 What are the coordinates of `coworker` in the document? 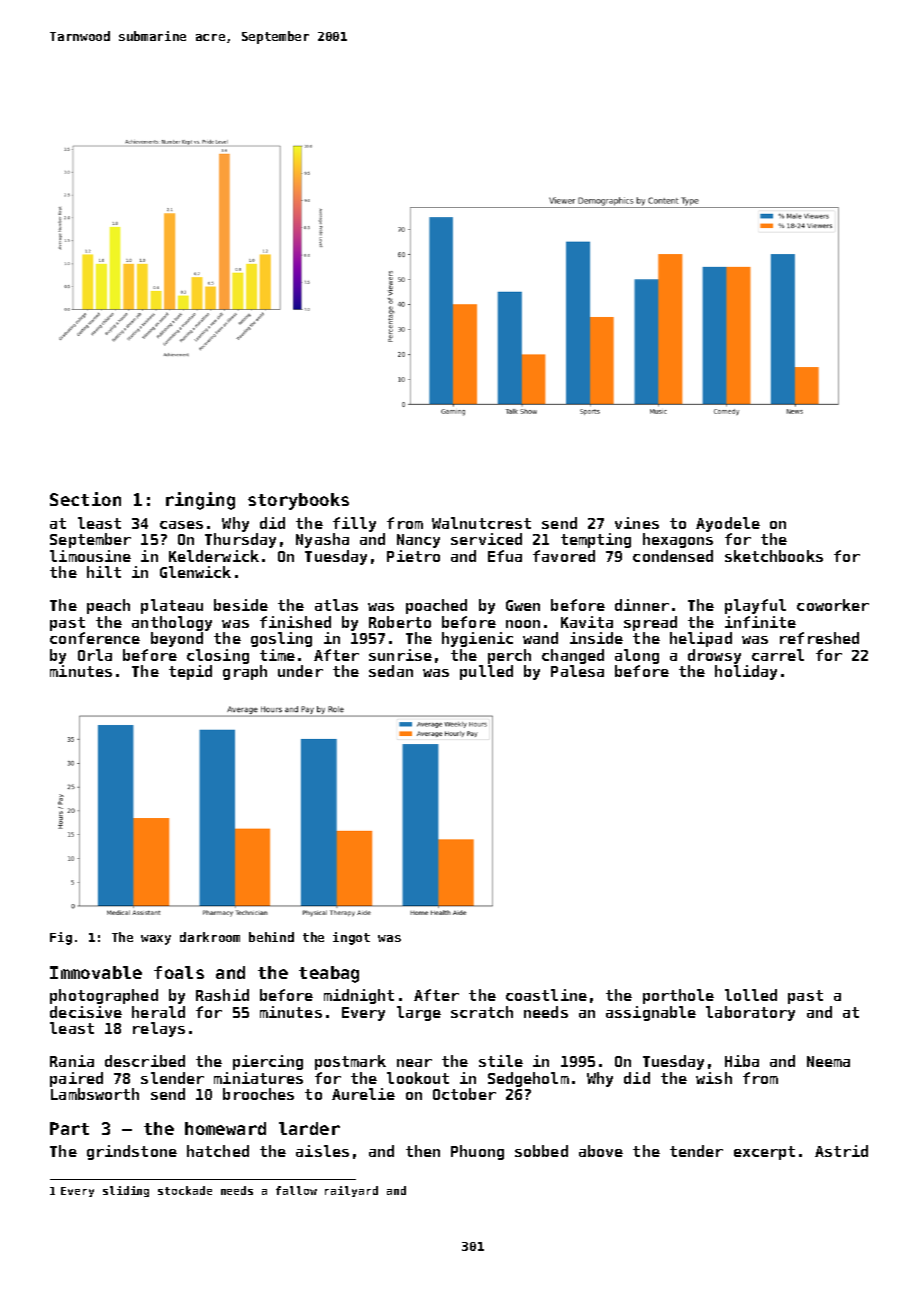 It's located at (833, 605).
